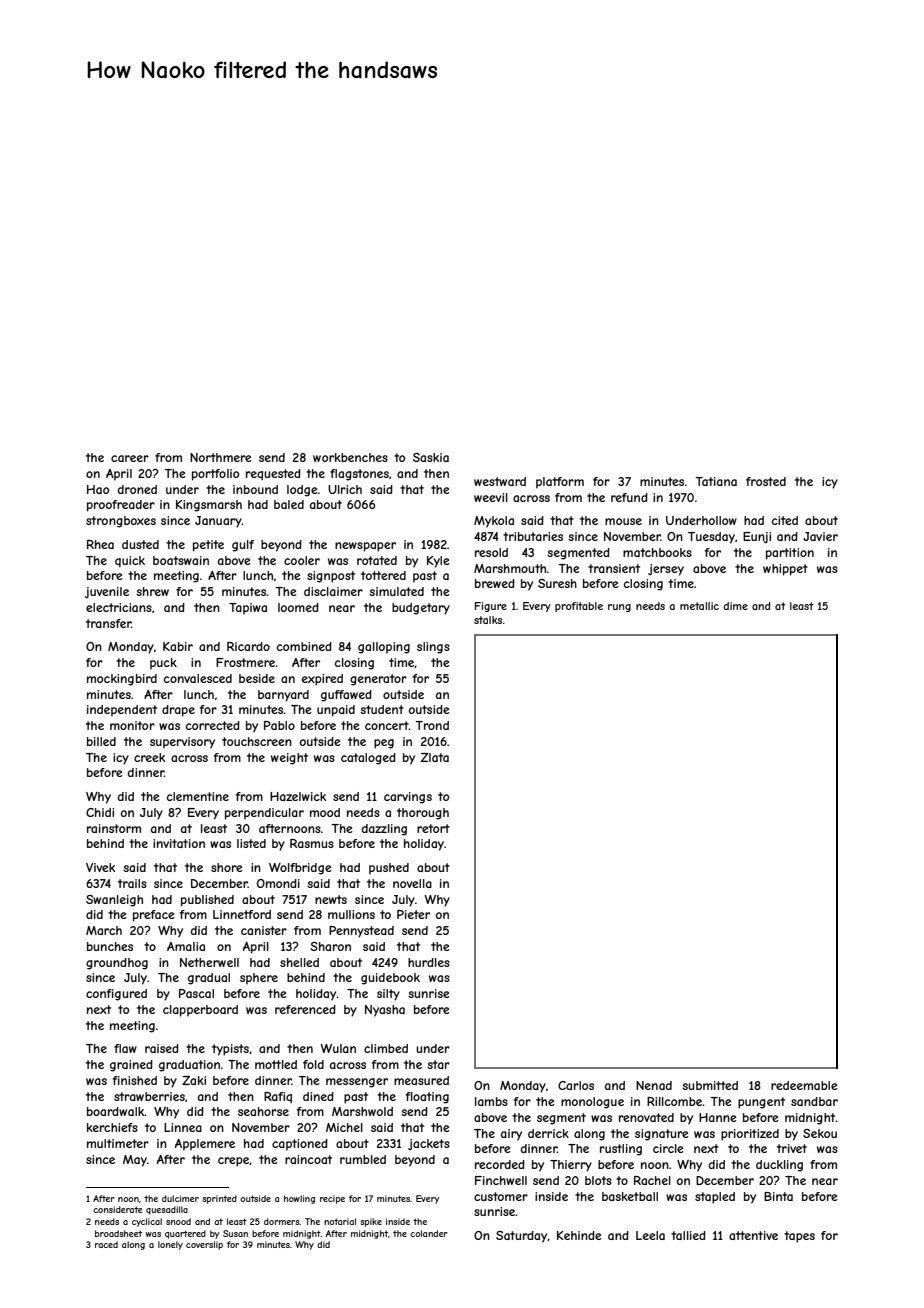 This screenshot has width=924, height=1308. What do you see at coordinates (710, 1085) in the screenshot?
I see `submitted` at bounding box center [710, 1085].
